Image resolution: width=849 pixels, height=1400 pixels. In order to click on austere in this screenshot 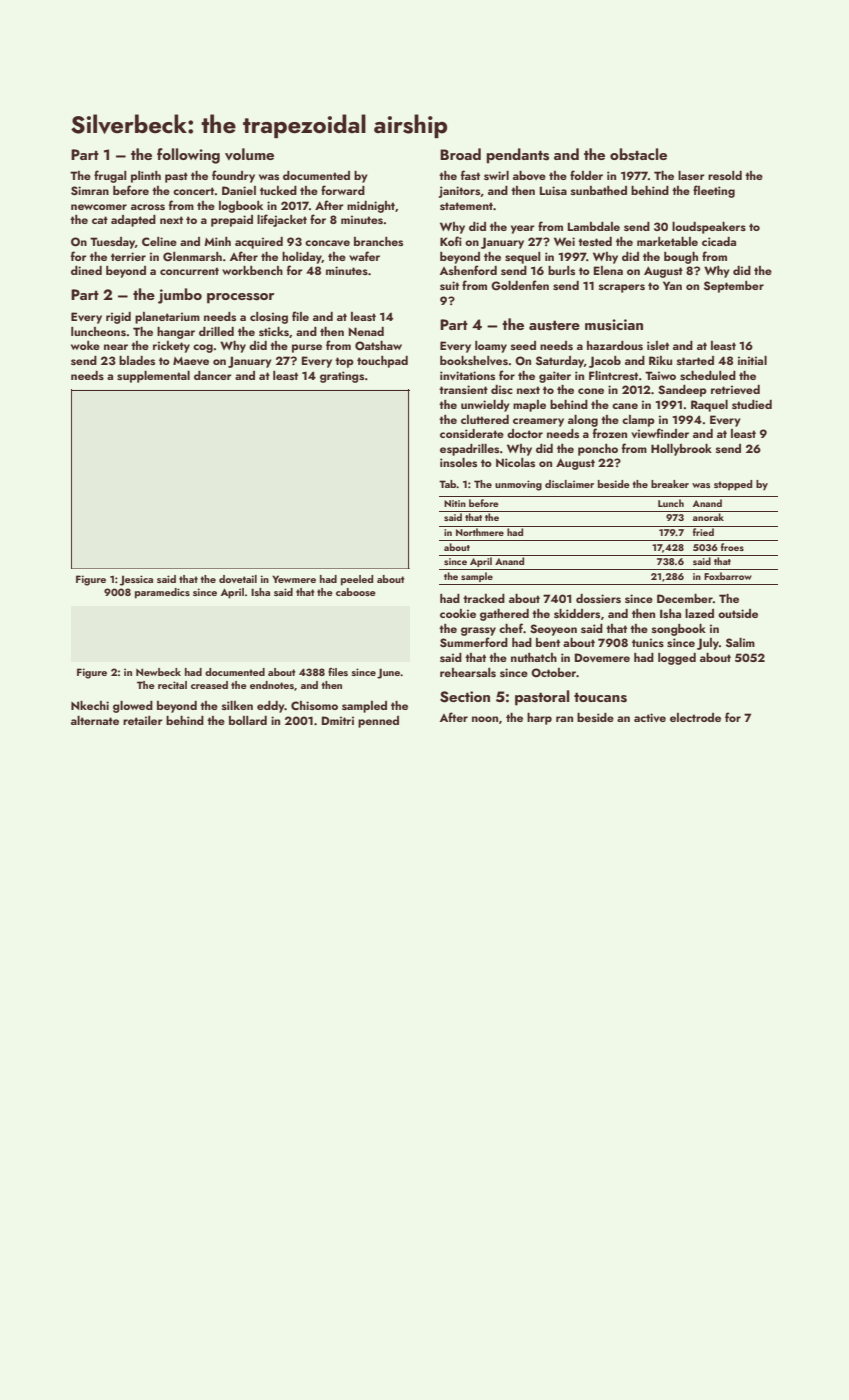, I will do `click(554, 326)`.
